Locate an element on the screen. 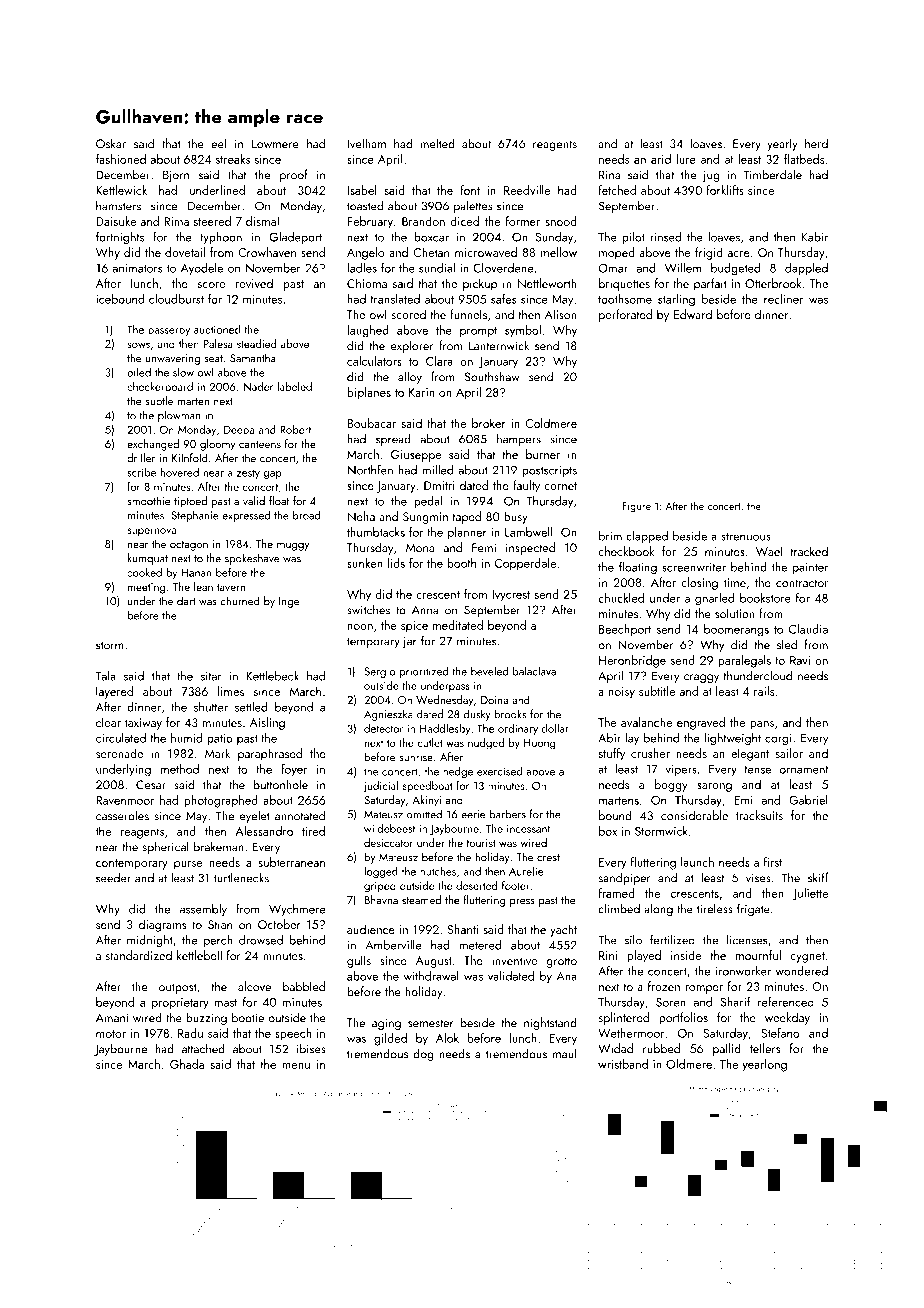 The height and width of the screenshot is (1308, 924). lure is located at coordinates (686, 159).
